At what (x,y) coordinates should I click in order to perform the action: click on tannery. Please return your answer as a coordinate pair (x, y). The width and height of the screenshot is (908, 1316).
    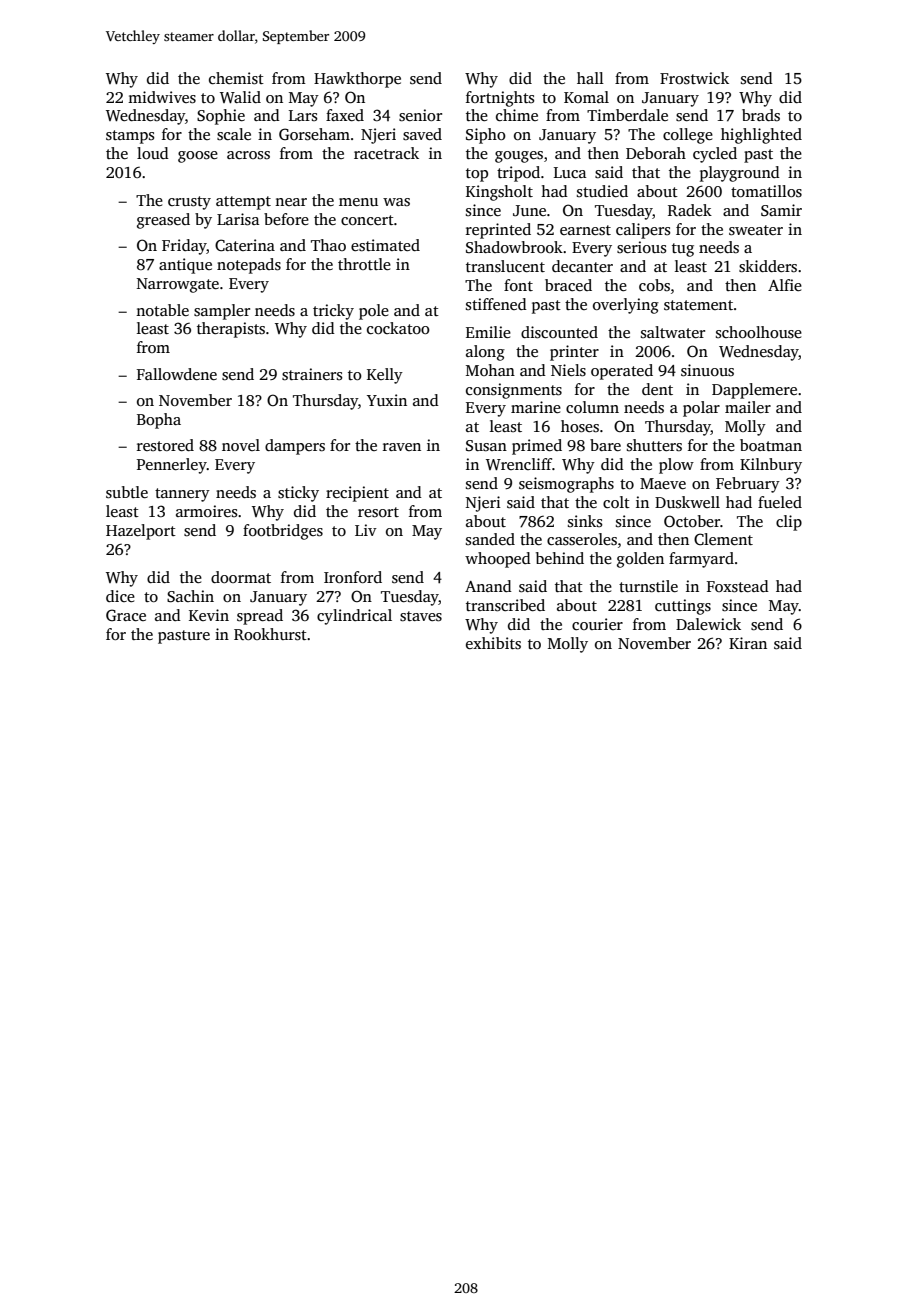
    Looking at the image, I should click on (182, 495).
